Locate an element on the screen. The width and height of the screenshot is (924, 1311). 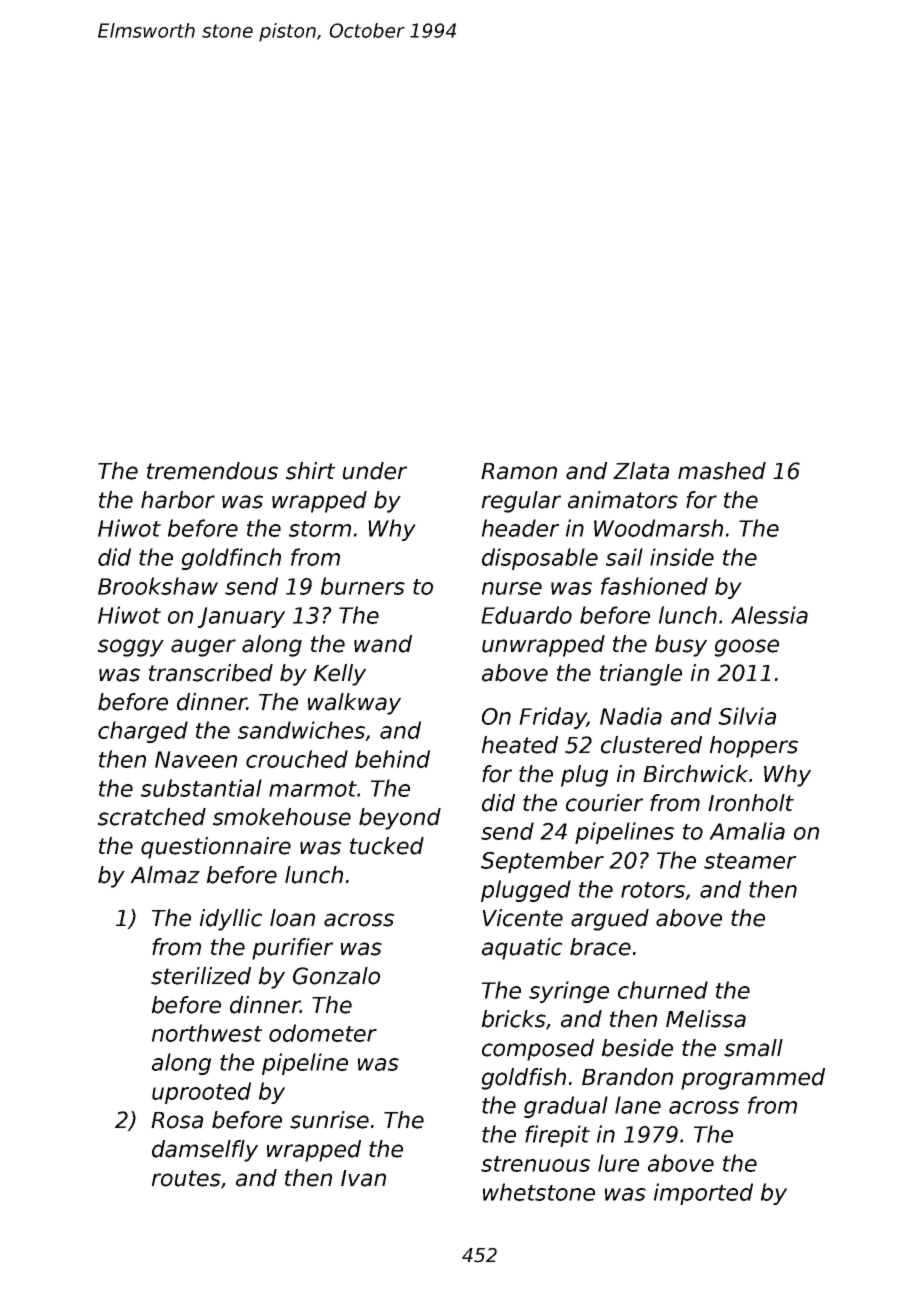
hoppers is located at coordinates (754, 747).
